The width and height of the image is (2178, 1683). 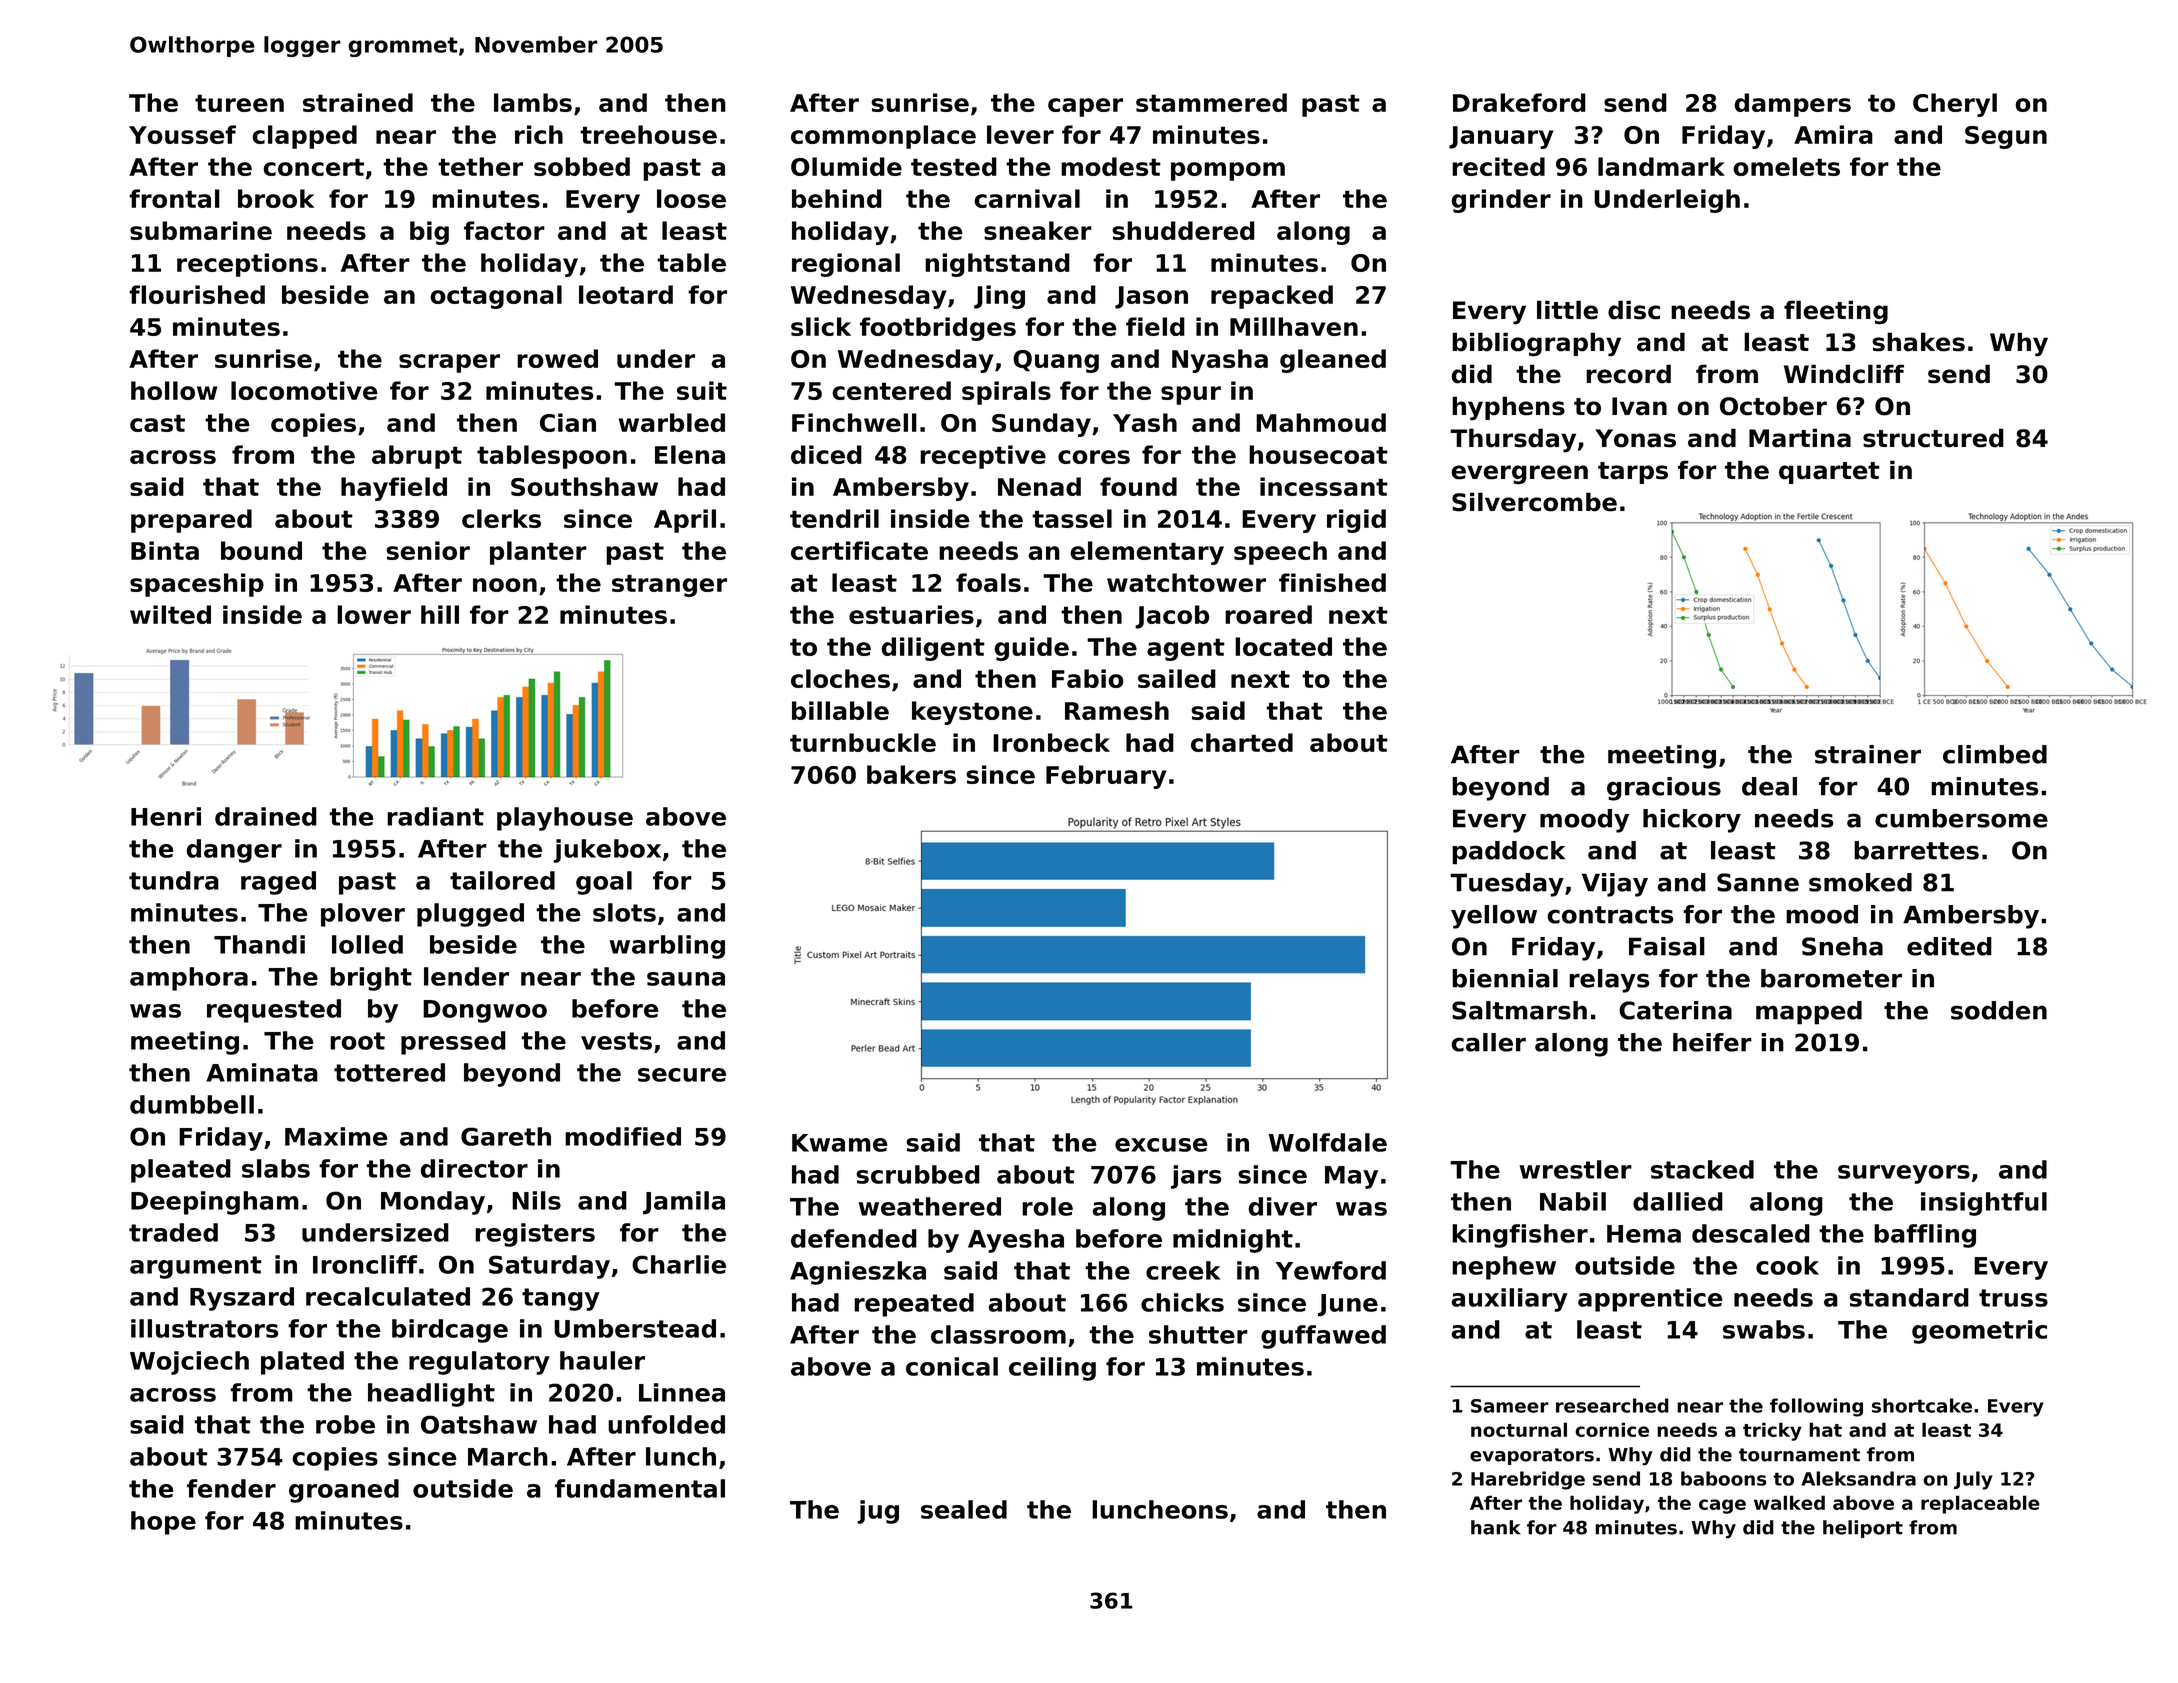 I want to click on Finchwell, so click(x=854, y=422).
